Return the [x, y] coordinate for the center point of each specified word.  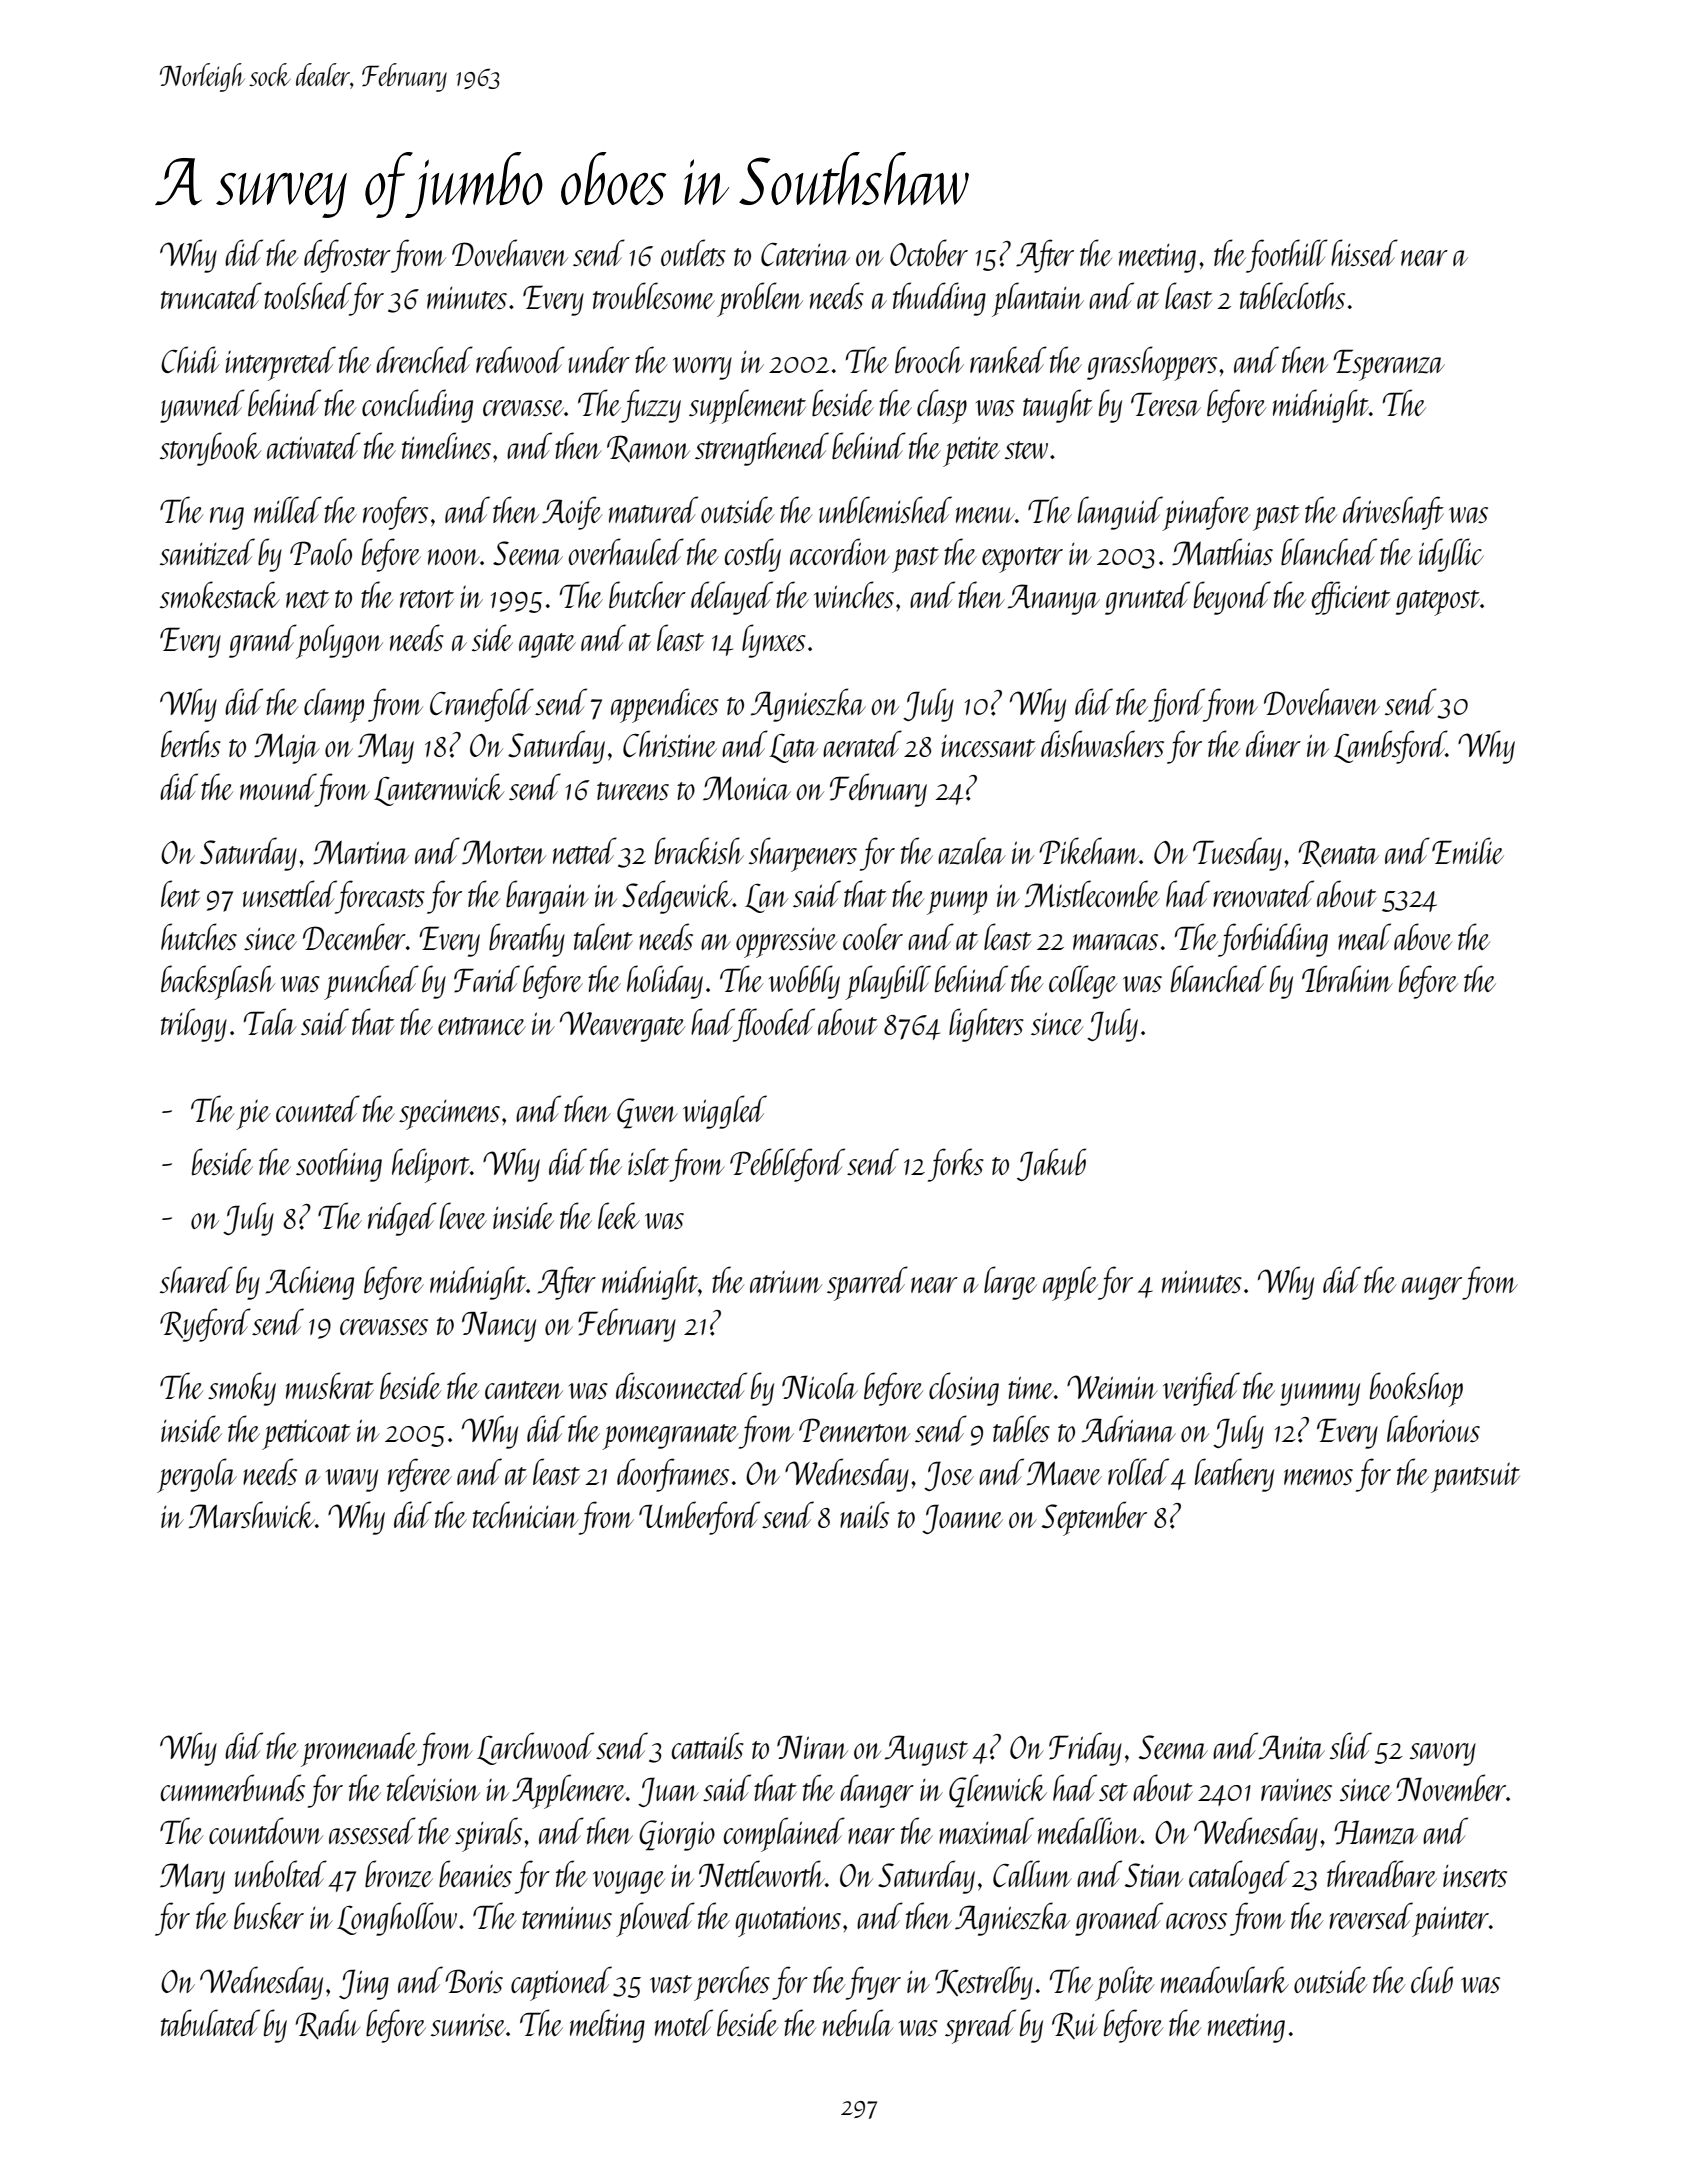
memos [1318, 1477]
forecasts [380, 897]
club [1432, 1980]
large [1010, 1283]
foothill [1287, 256]
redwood [520, 359]
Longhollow [397, 1919]
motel [684, 2022]
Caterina [805, 254]
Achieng [310, 1283]
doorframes [673, 1475]
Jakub [1051, 1164]
